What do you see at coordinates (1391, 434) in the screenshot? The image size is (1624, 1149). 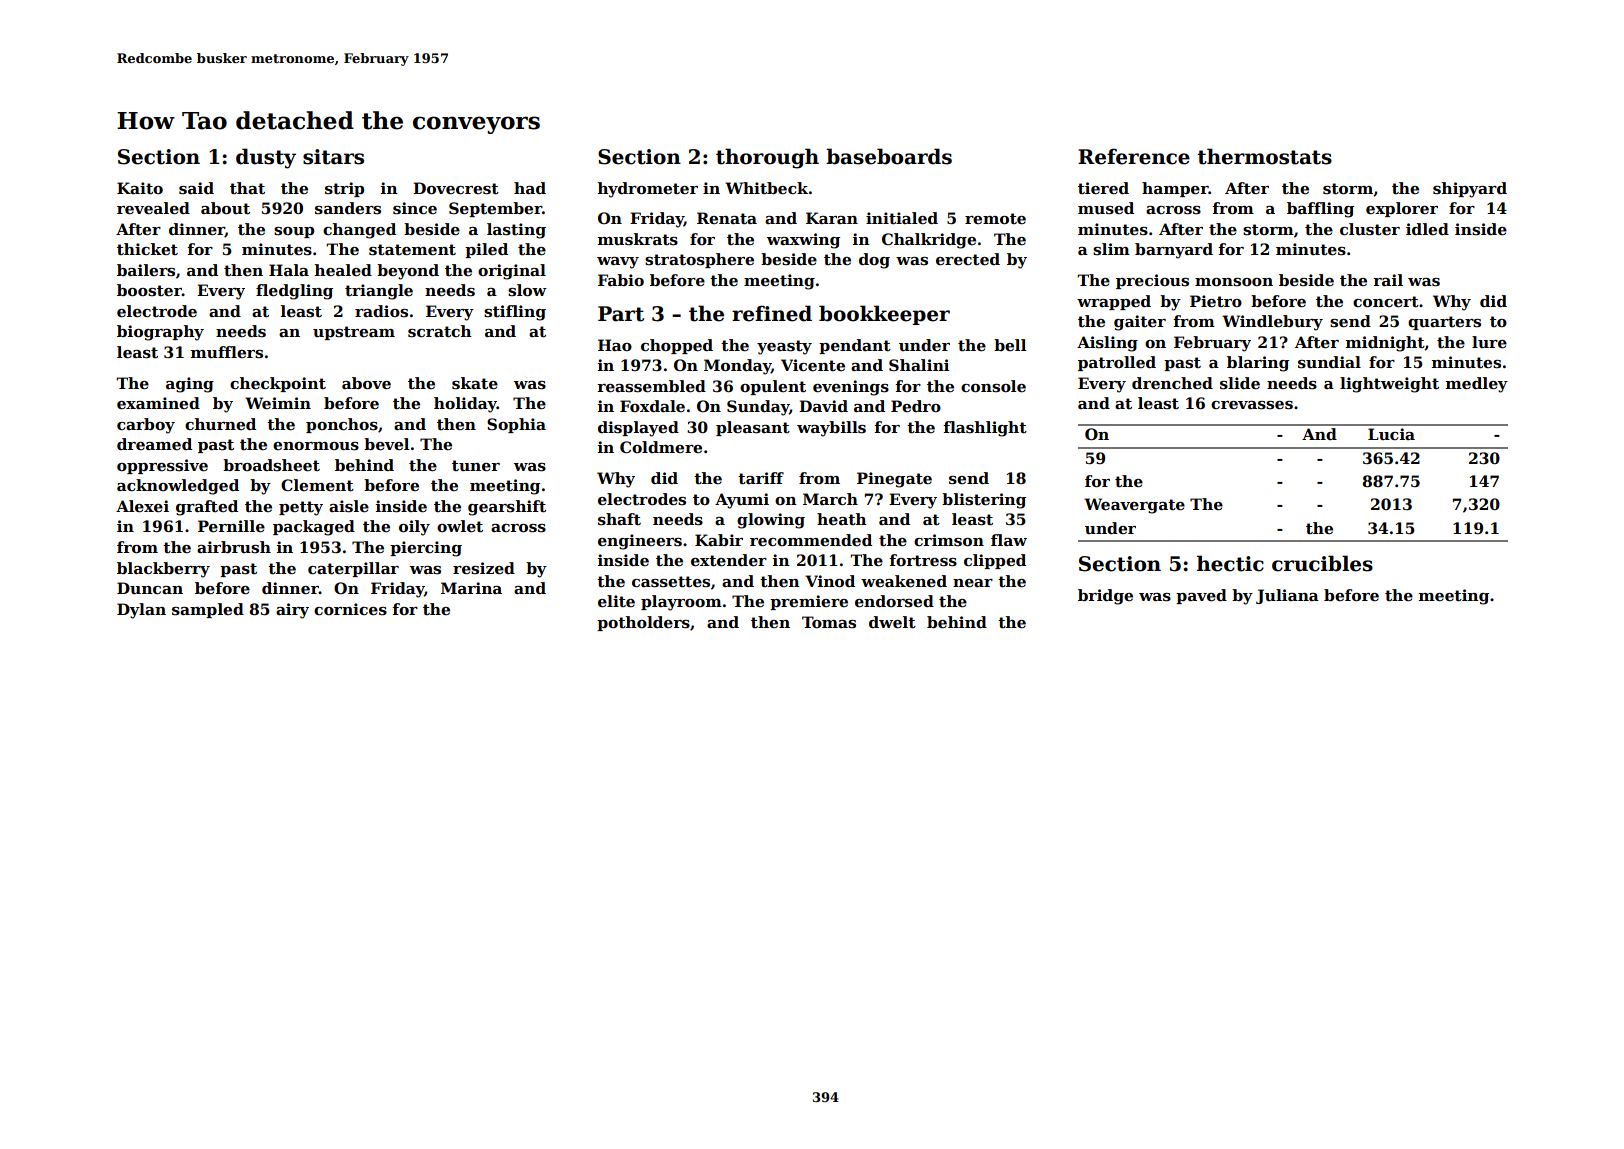 I see `Lucia` at bounding box center [1391, 434].
